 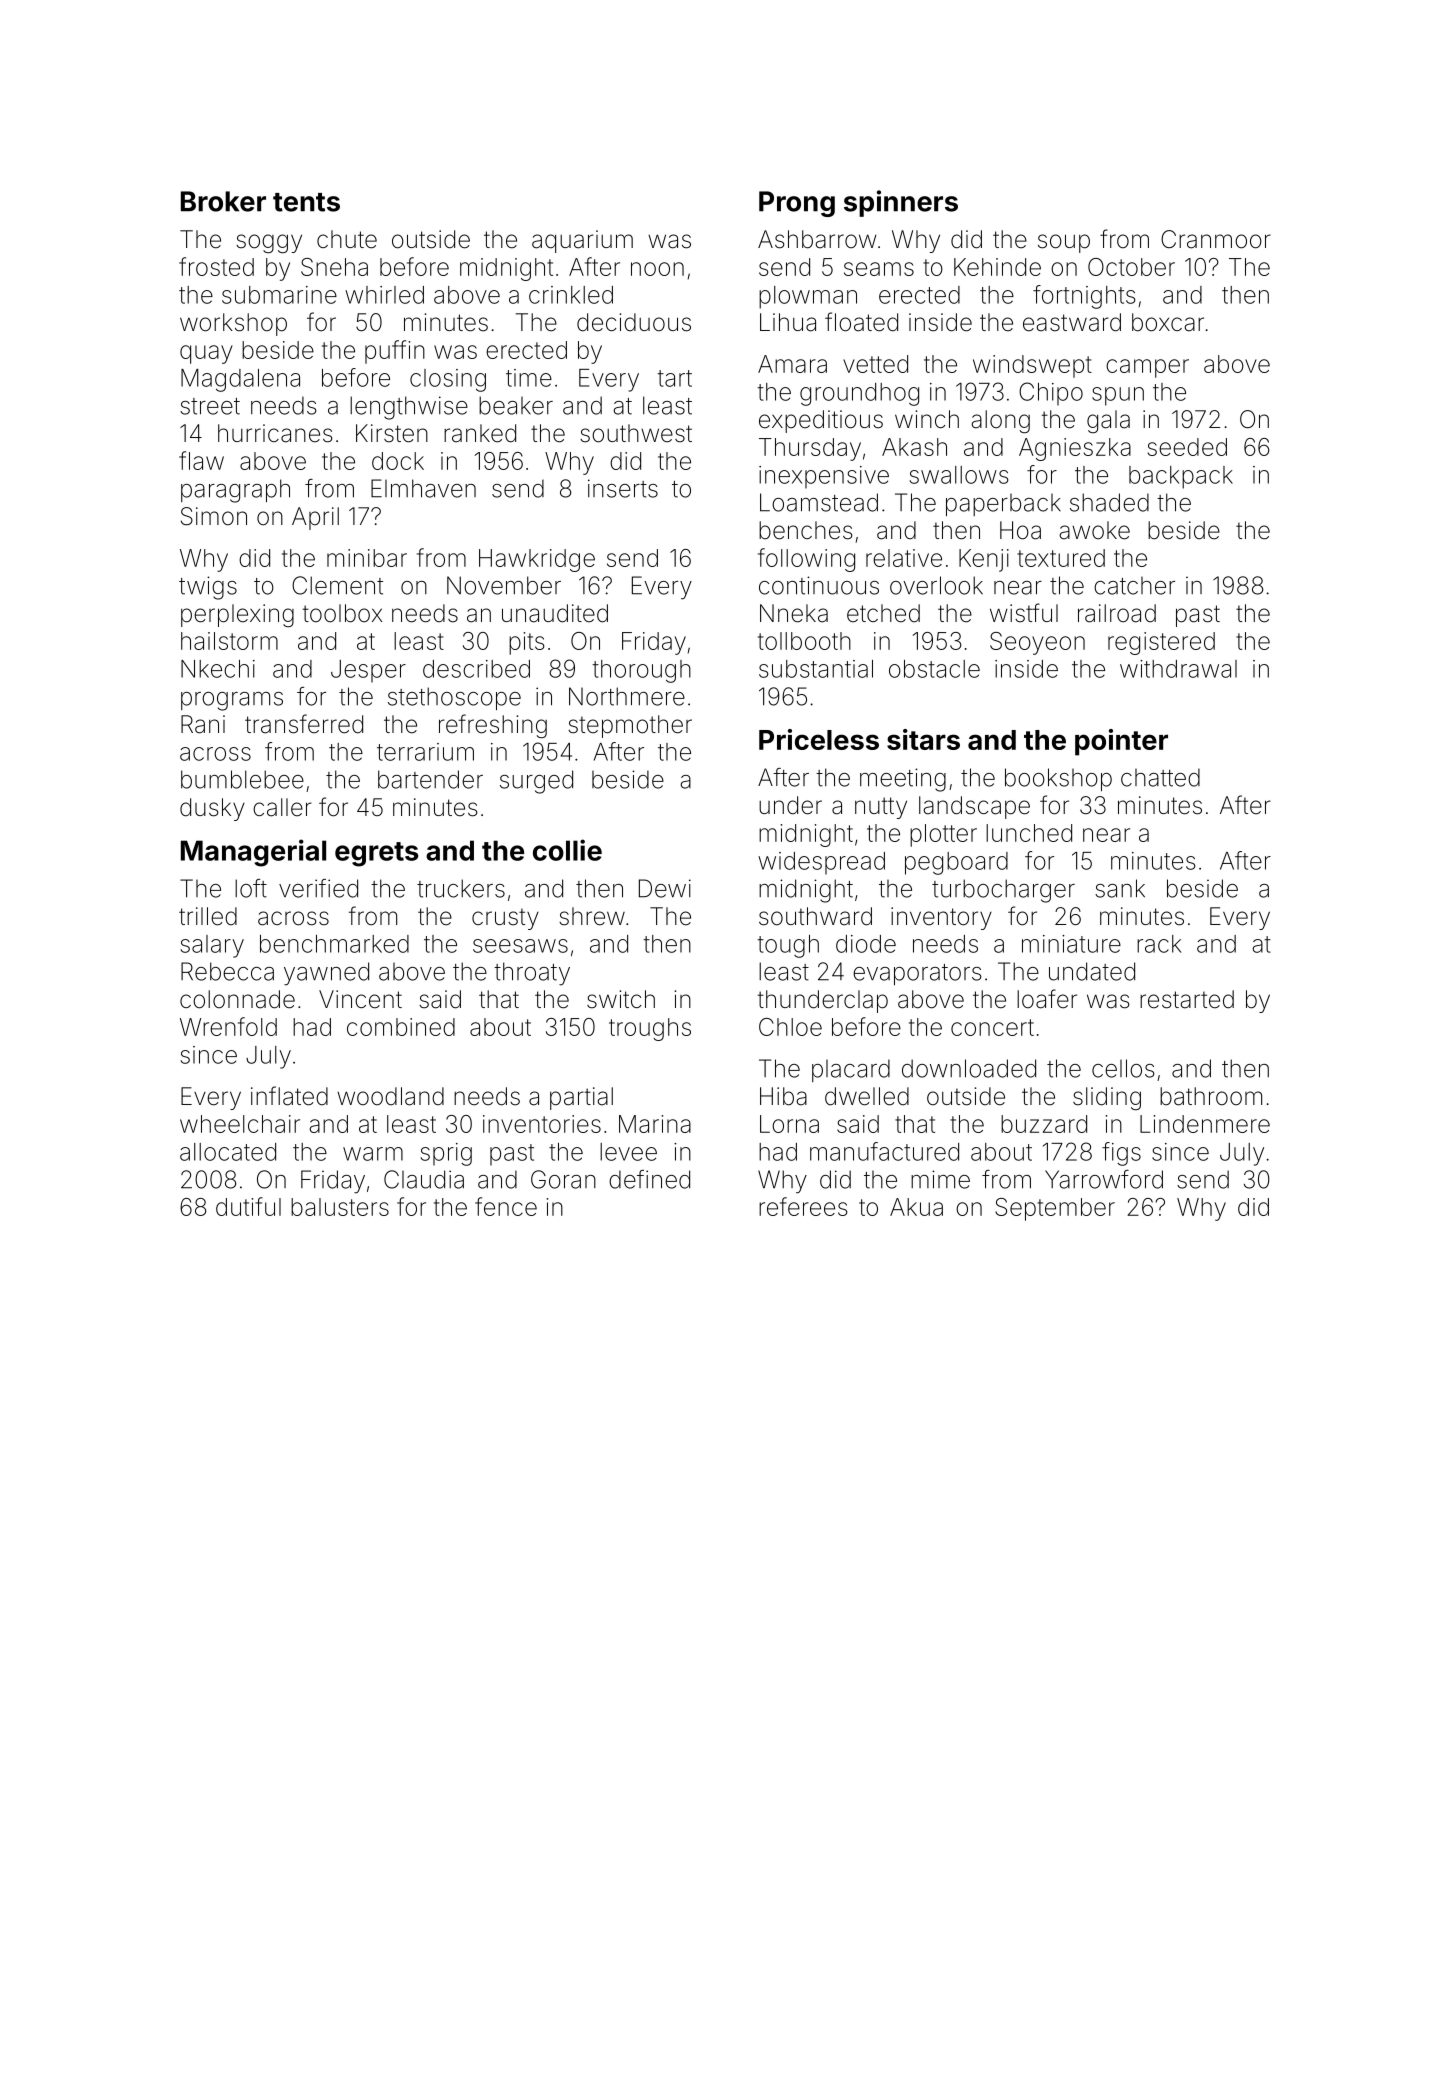 What do you see at coordinates (384, 295) in the screenshot?
I see `whirled` at bounding box center [384, 295].
